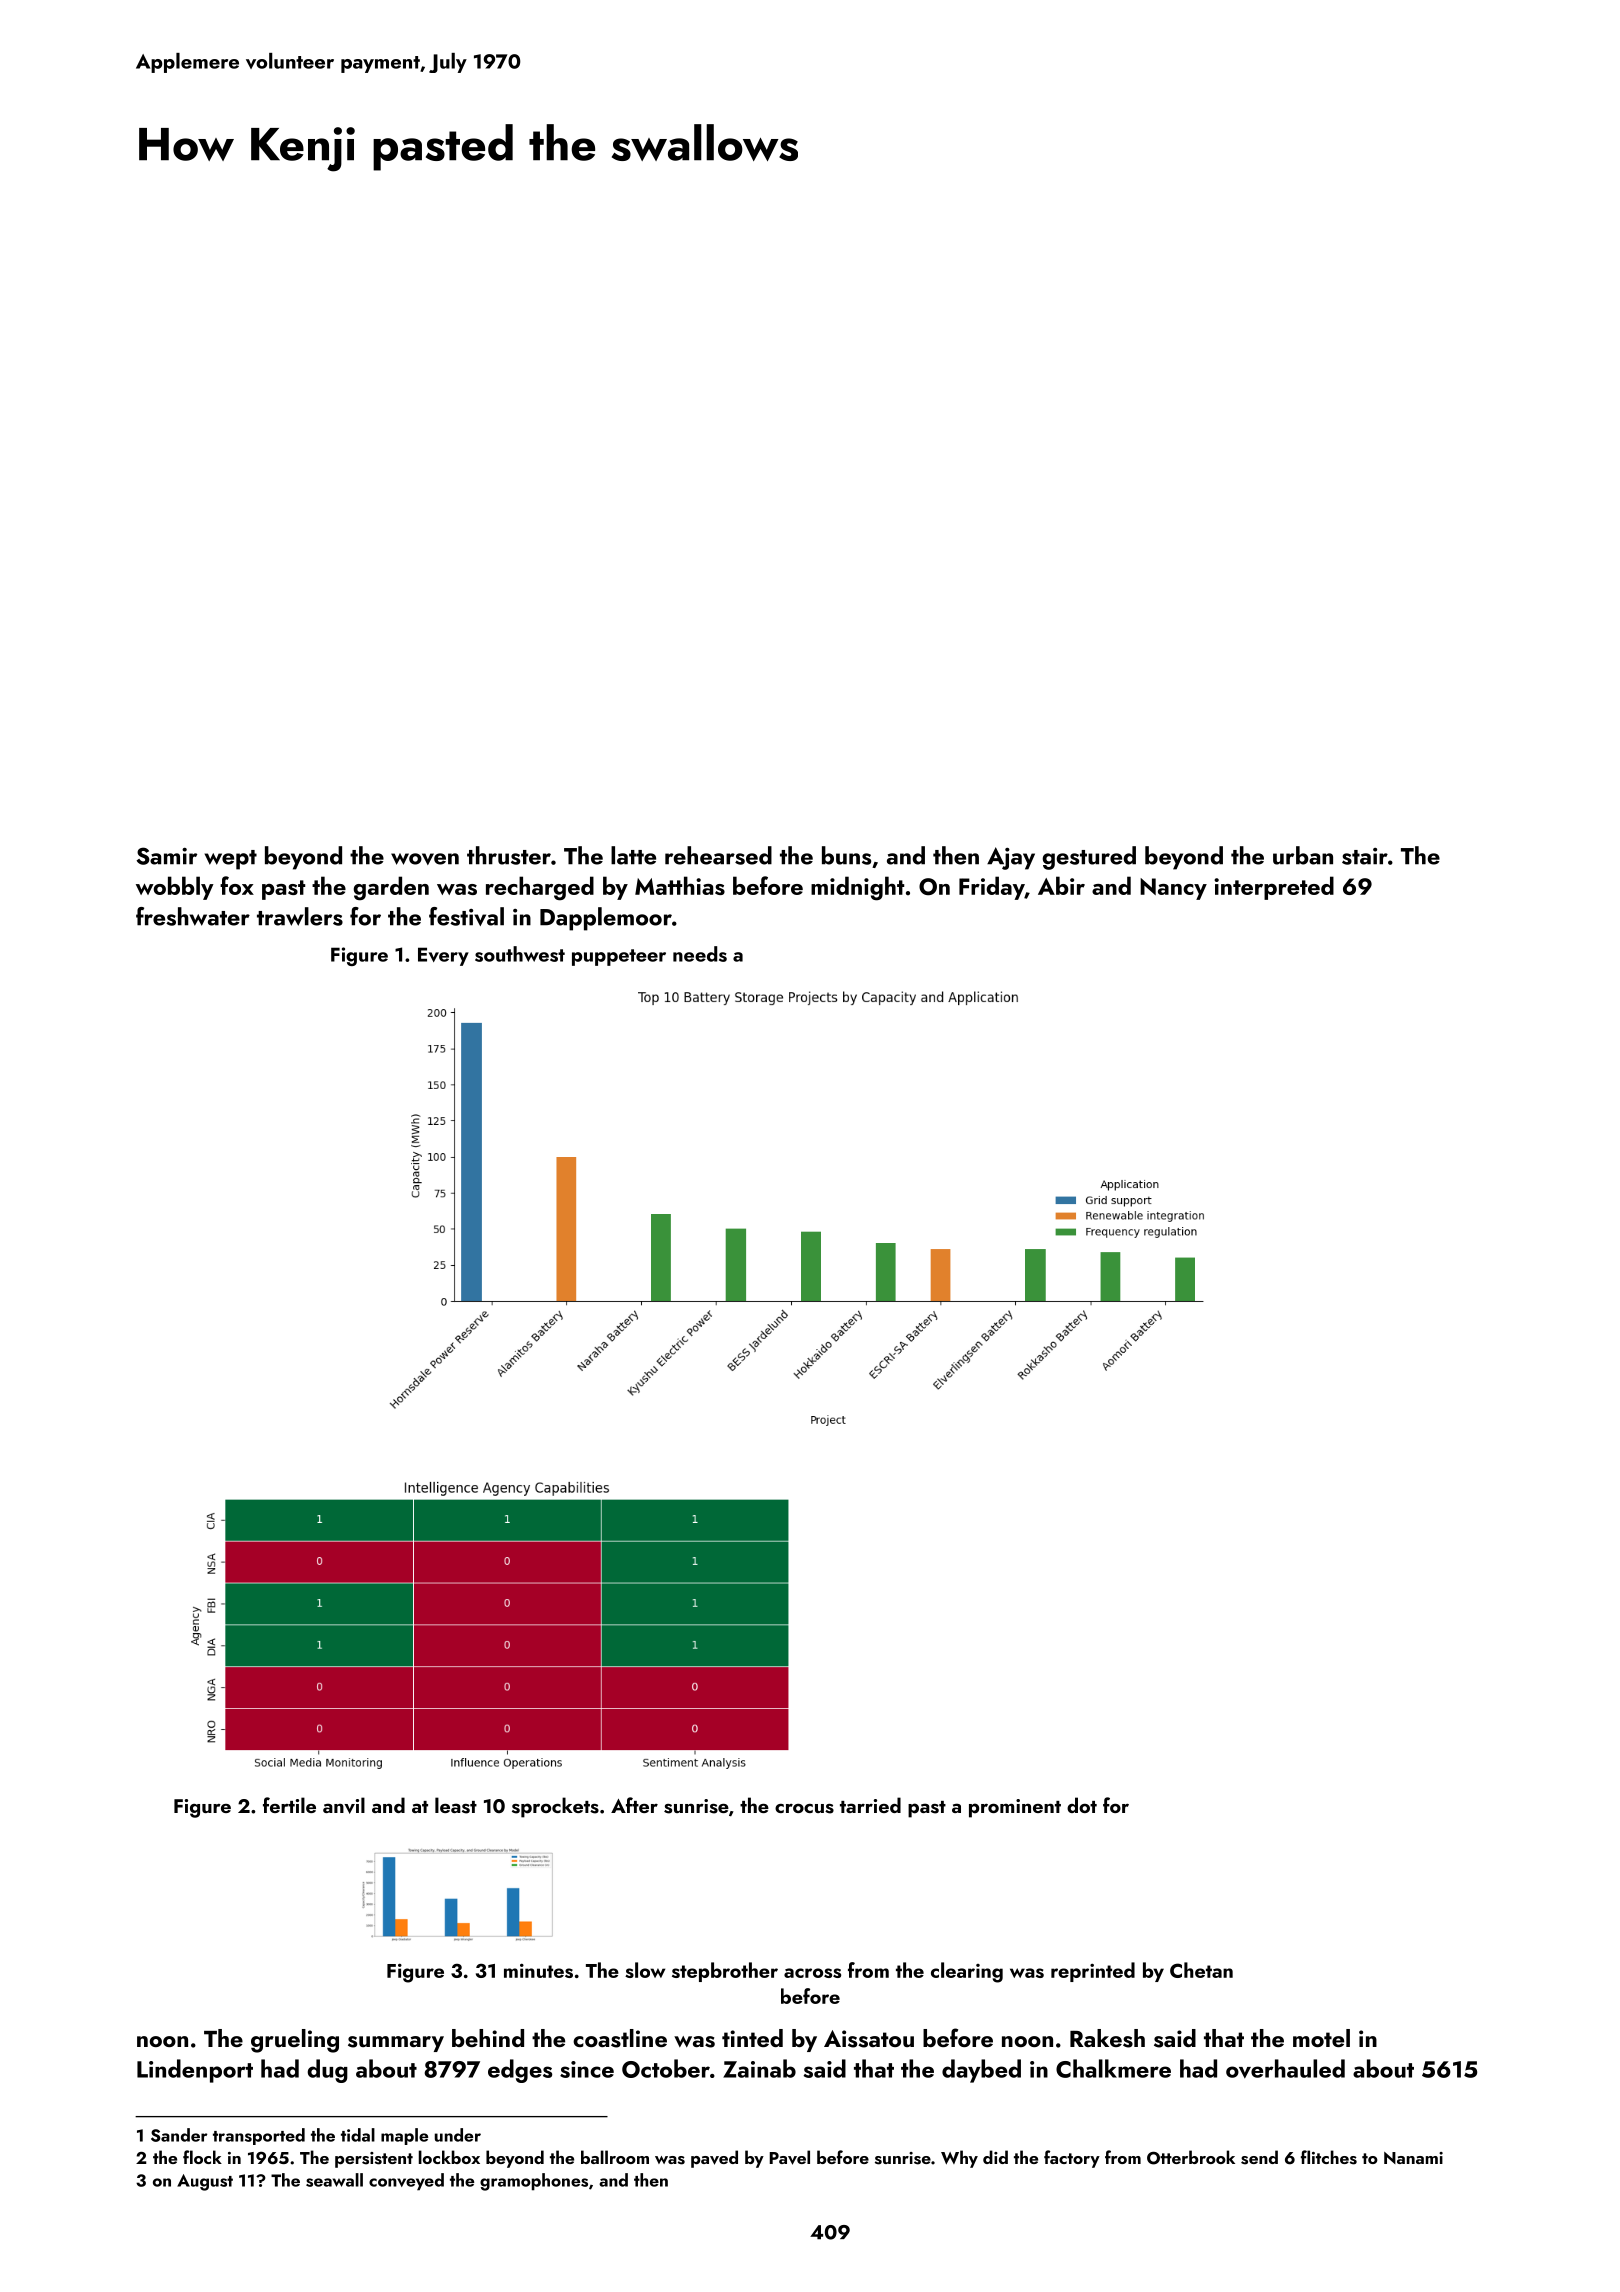 This image has height=2292, width=1620. Describe the element at coordinates (619, 957) in the image. I see `puppeteer` at that location.
